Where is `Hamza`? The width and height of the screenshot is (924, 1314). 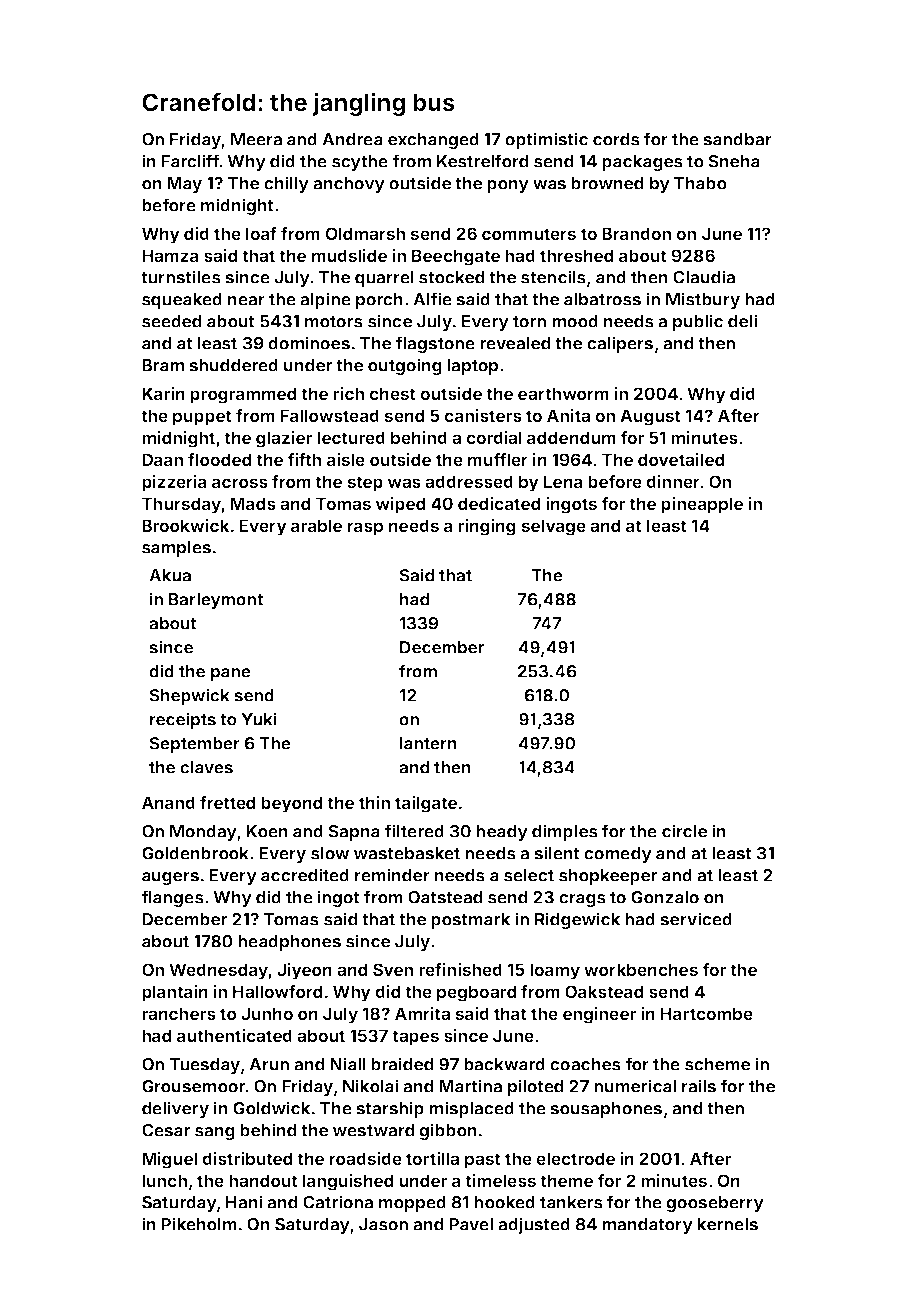 Hamza is located at coordinates (170, 255).
